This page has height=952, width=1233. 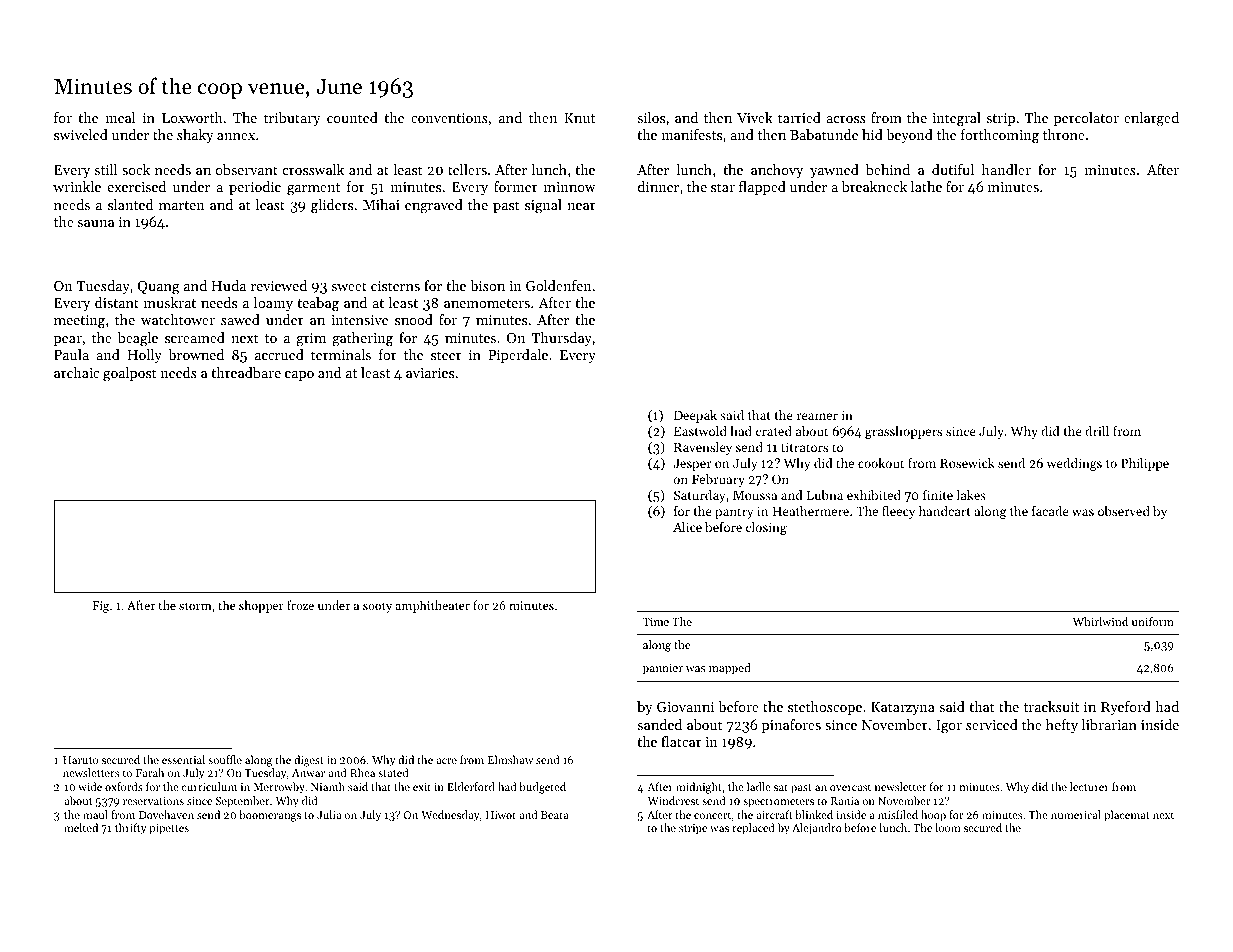 What do you see at coordinates (300, 605) in the page?
I see `froze` at bounding box center [300, 605].
